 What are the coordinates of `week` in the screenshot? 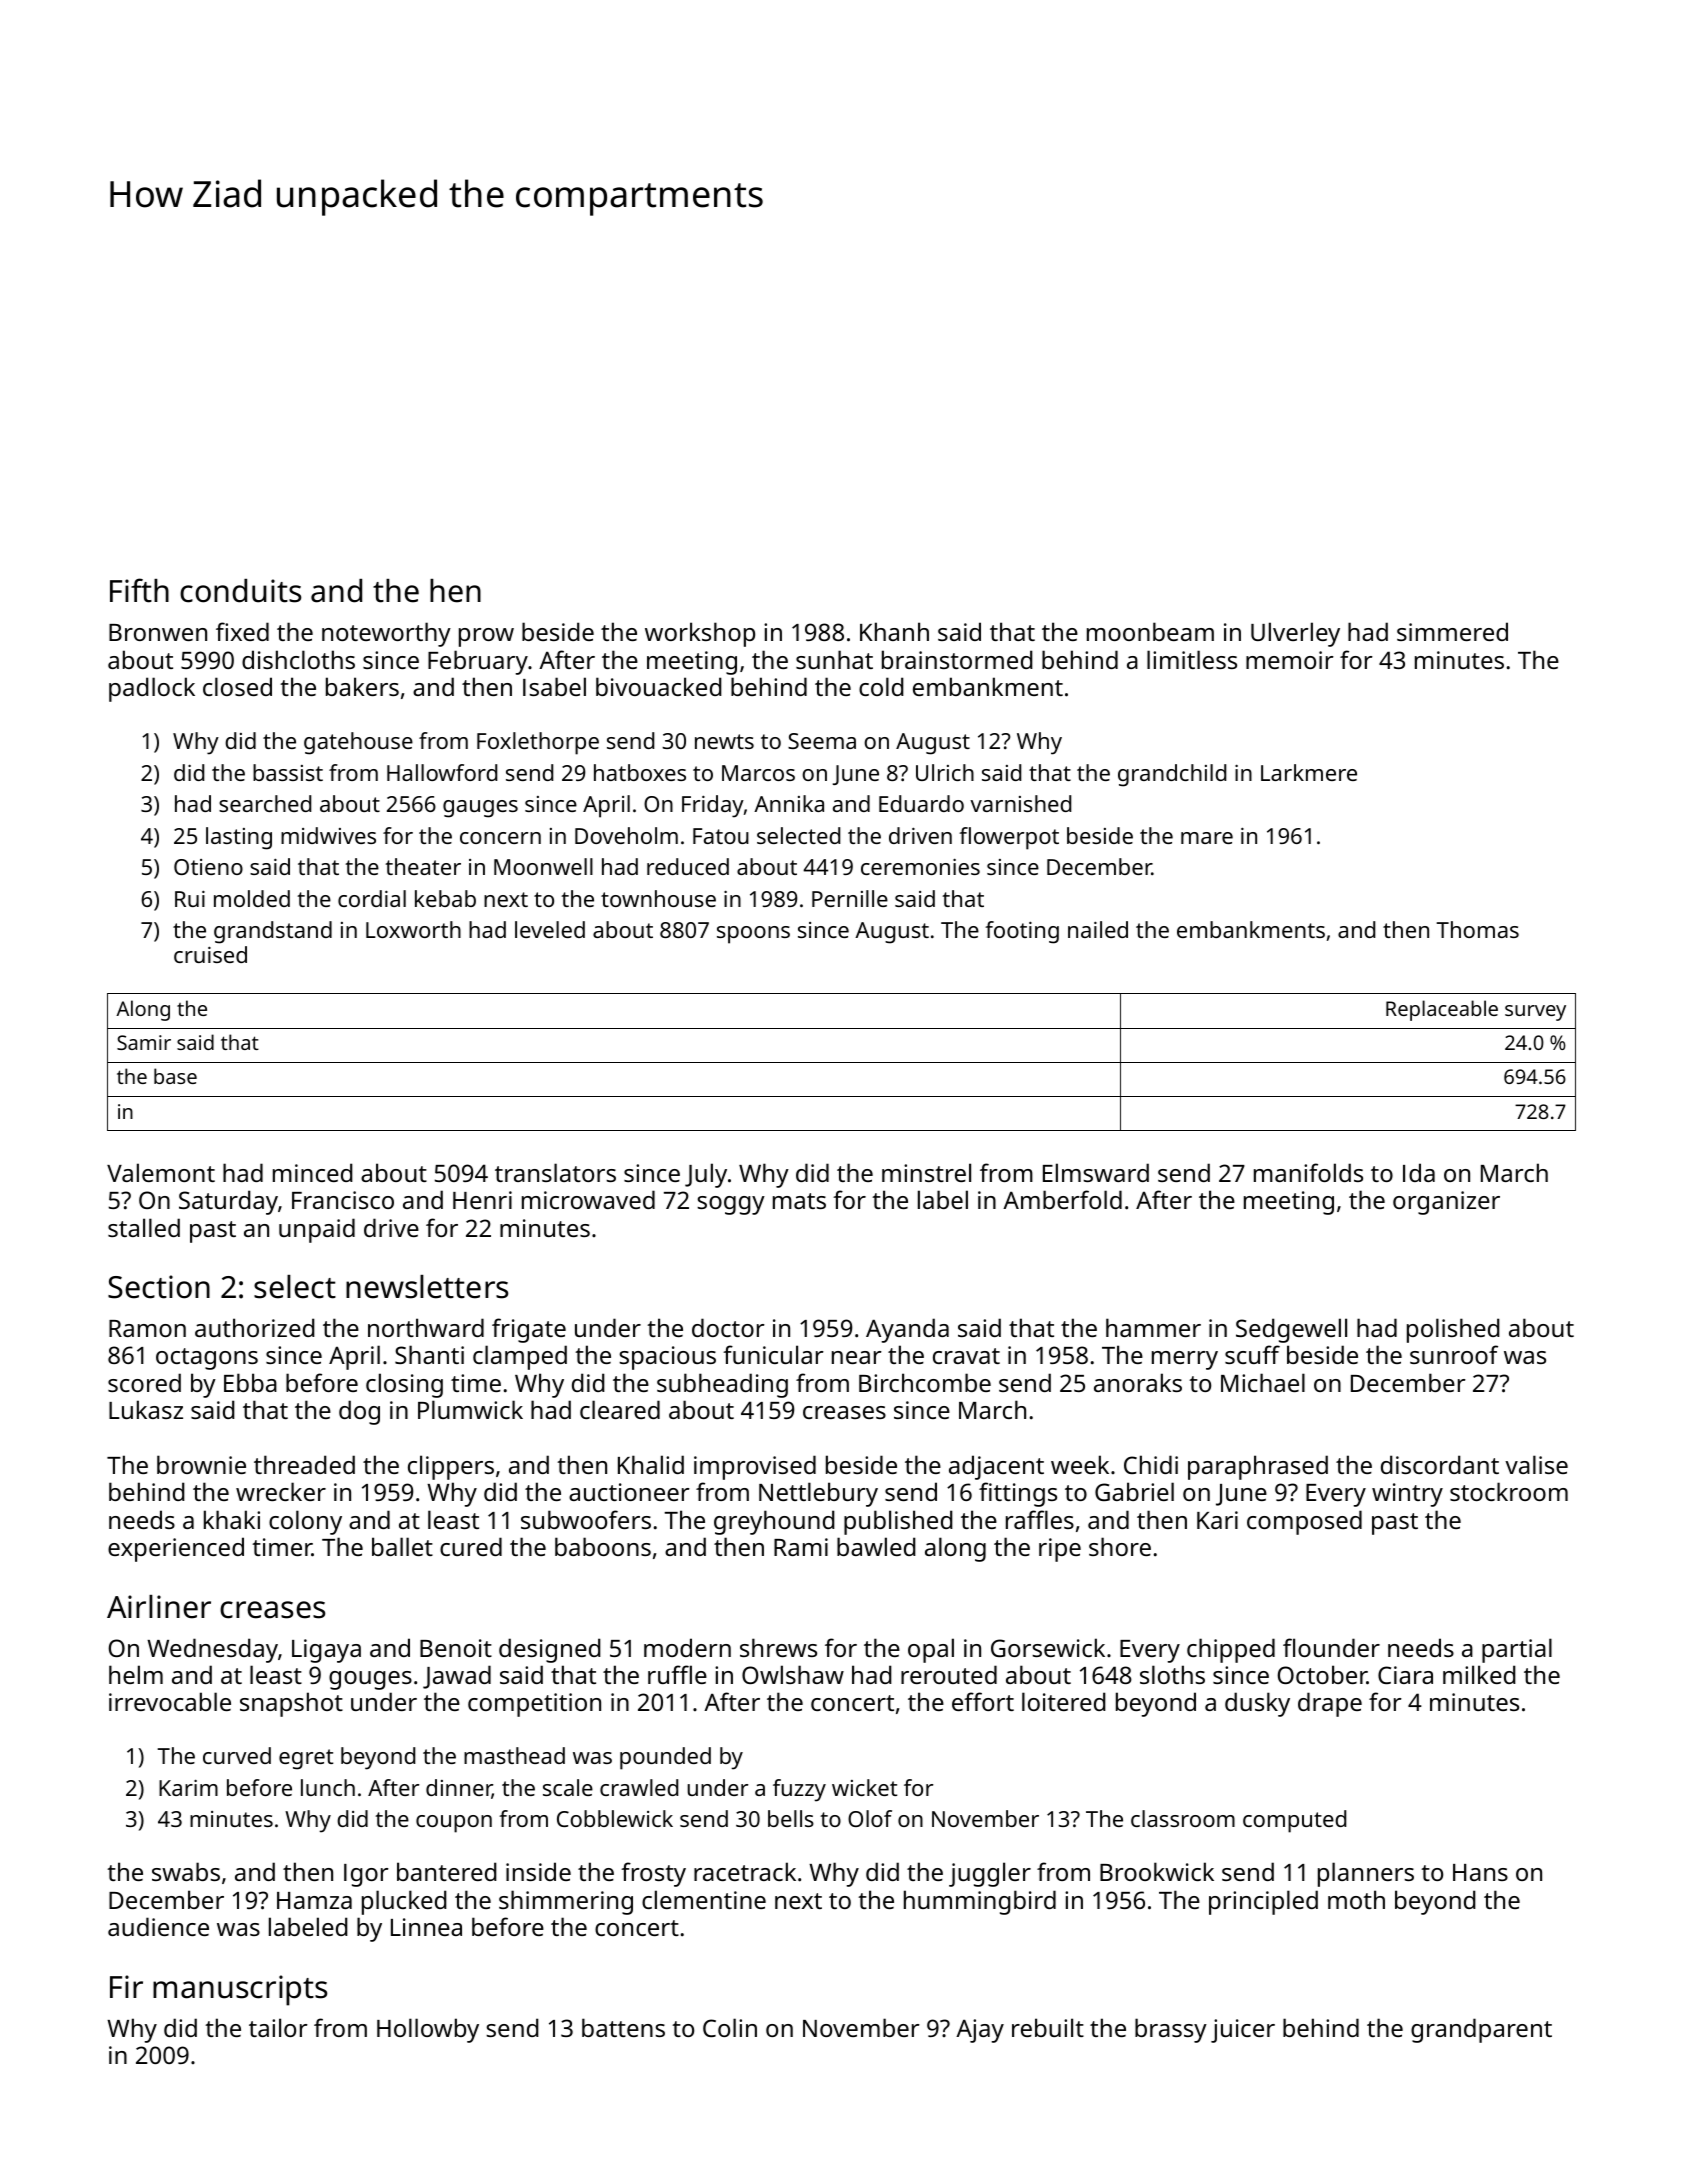 It's located at (1080, 1464).
